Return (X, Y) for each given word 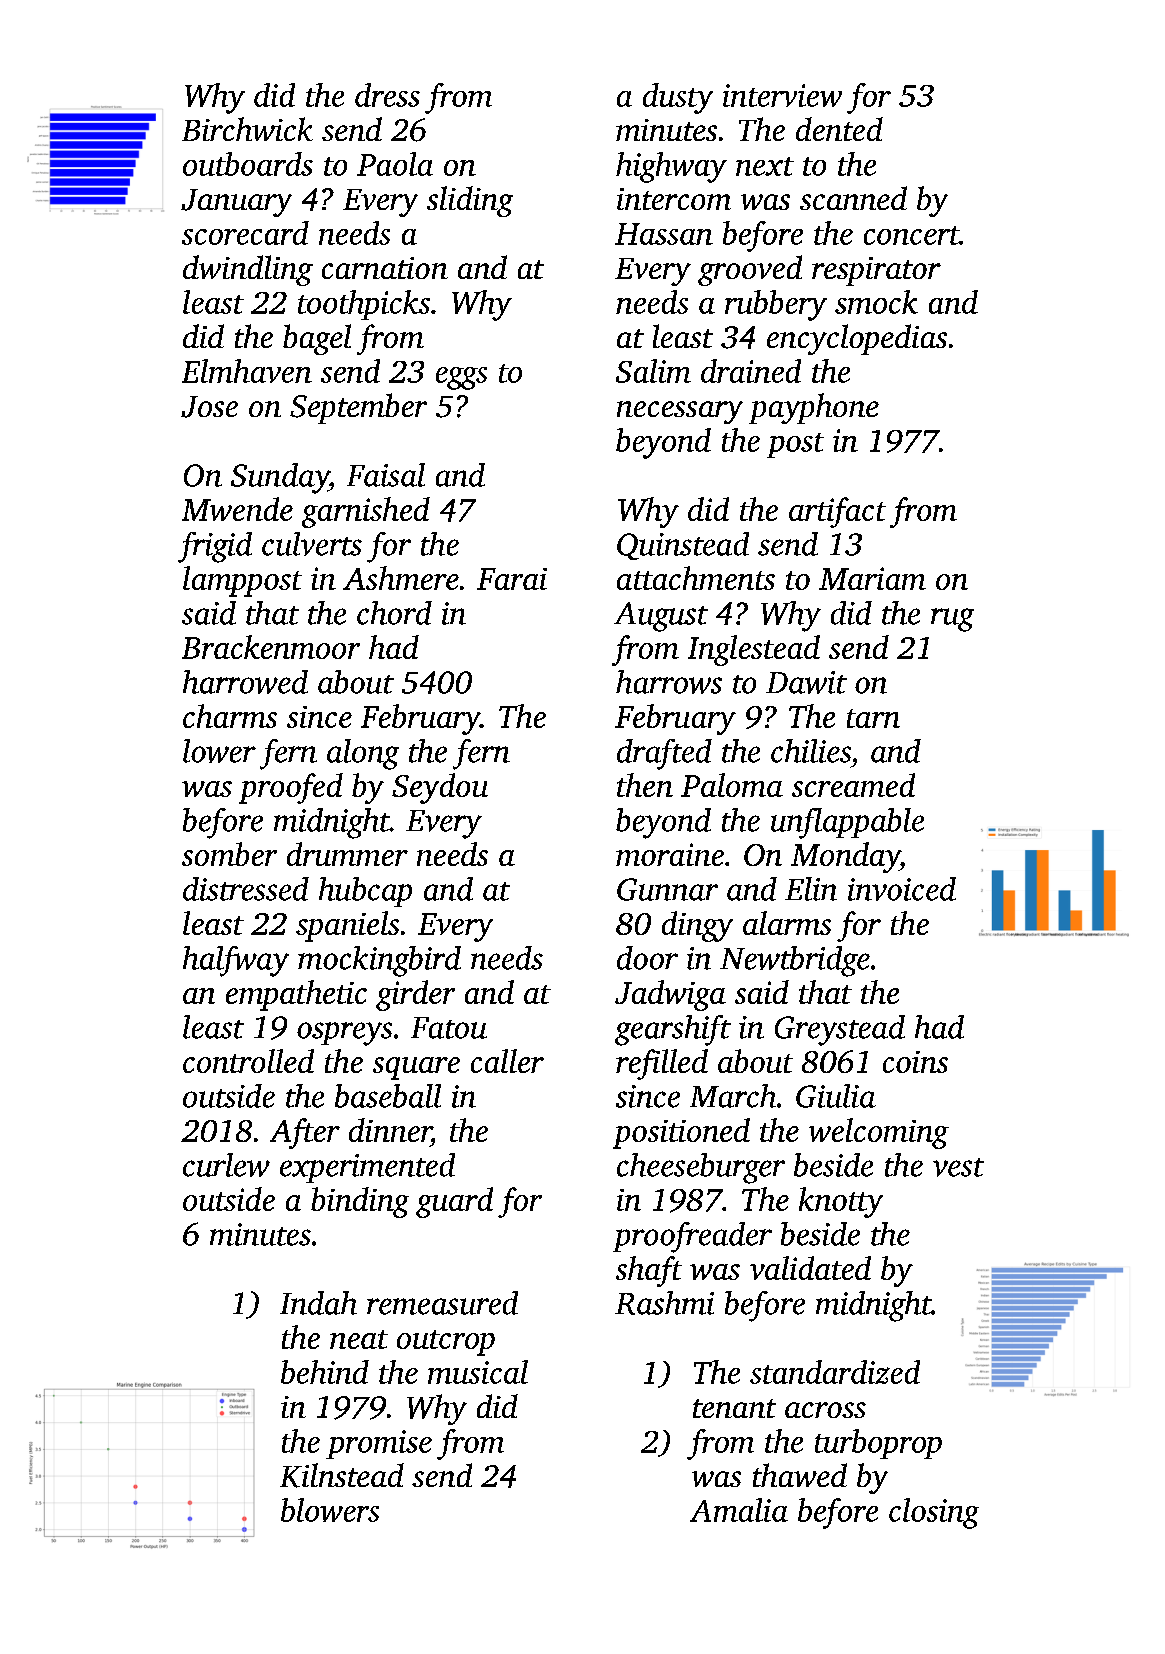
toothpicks (364, 305)
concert (912, 235)
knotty (841, 1202)
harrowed (245, 682)
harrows (669, 682)
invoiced (902, 889)
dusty (678, 98)
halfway (236, 961)
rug (952, 620)
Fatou (449, 1028)
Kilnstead (342, 1475)
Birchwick (247, 129)
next (765, 166)
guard (454, 1202)
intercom (674, 199)
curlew (226, 1165)
